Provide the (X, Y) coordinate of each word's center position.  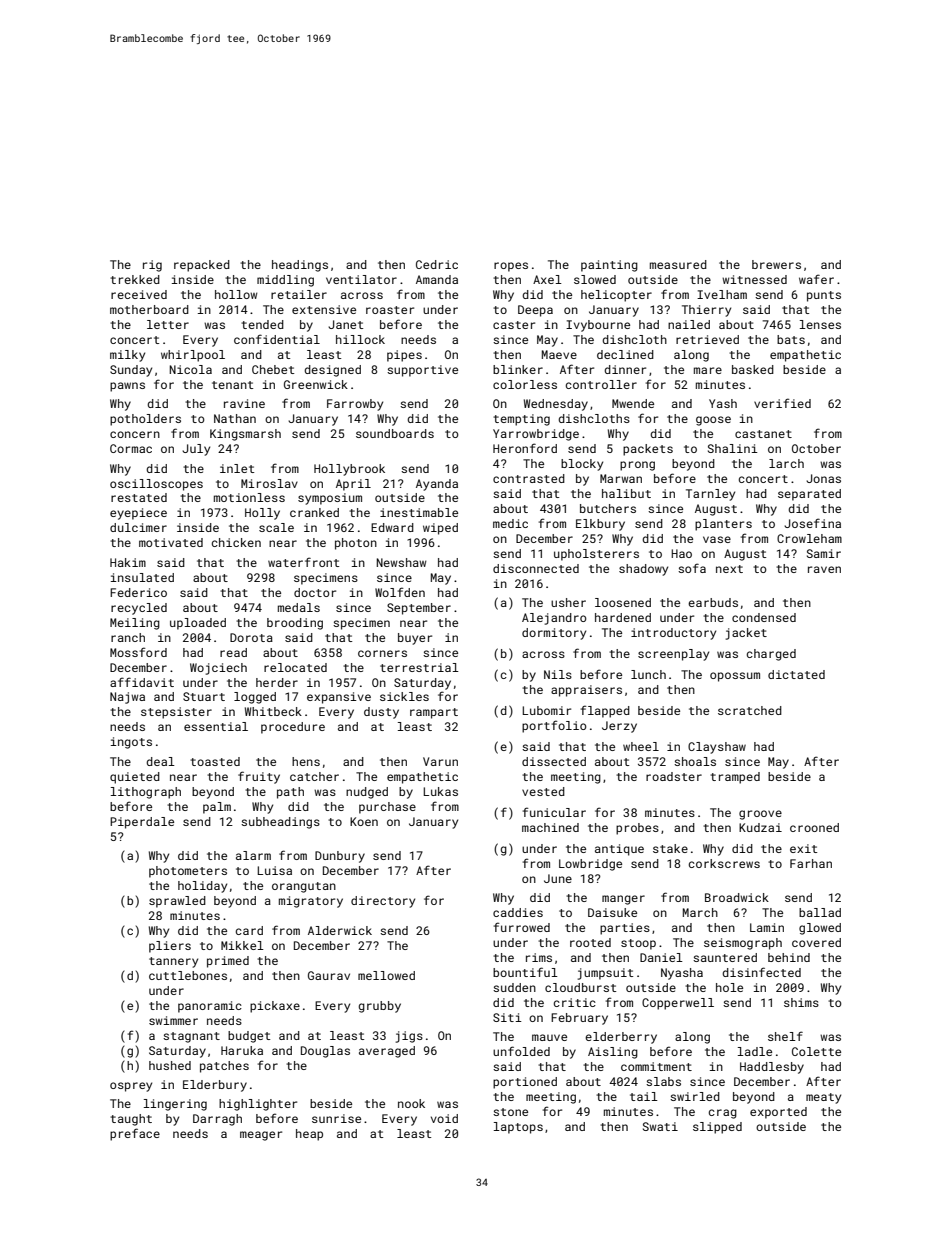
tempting (521, 420)
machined (550, 827)
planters (723, 525)
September (419, 609)
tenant (232, 385)
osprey (131, 1087)
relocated (295, 667)
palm (217, 808)
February (579, 1019)
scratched (750, 710)
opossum (735, 677)
